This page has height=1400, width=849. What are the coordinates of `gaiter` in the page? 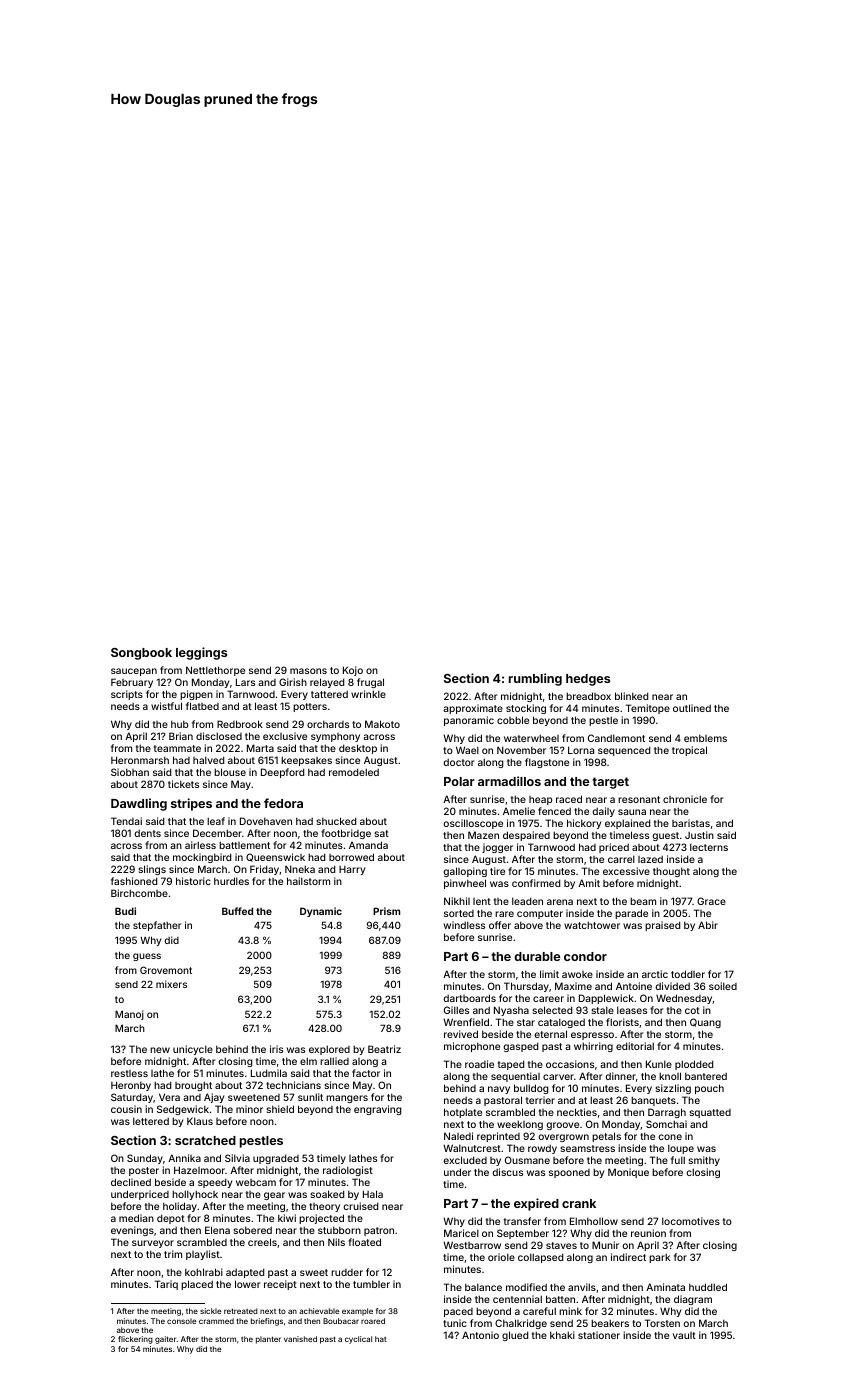 It's located at (166, 1340).
